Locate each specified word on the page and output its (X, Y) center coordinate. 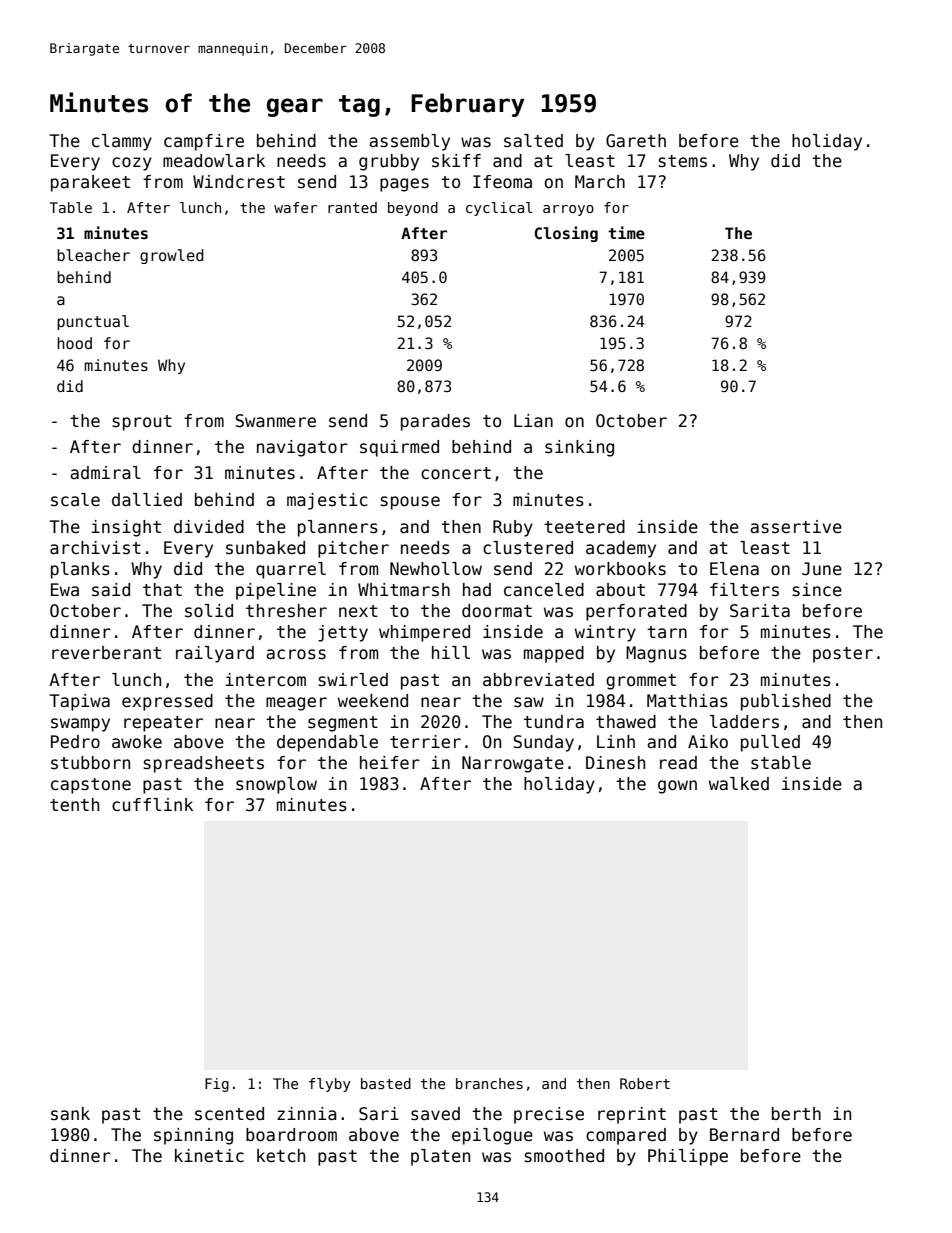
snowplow (276, 785)
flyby (330, 1085)
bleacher (93, 255)
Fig (217, 1085)
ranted (352, 207)
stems (683, 161)
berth (796, 1114)
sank (70, 1114)
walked (739, 784)
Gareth (636, 141)
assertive (796, 527)
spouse (410, 503)
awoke (137, 742)
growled (172, 256)
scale (75, 500)
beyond (413, 209)
